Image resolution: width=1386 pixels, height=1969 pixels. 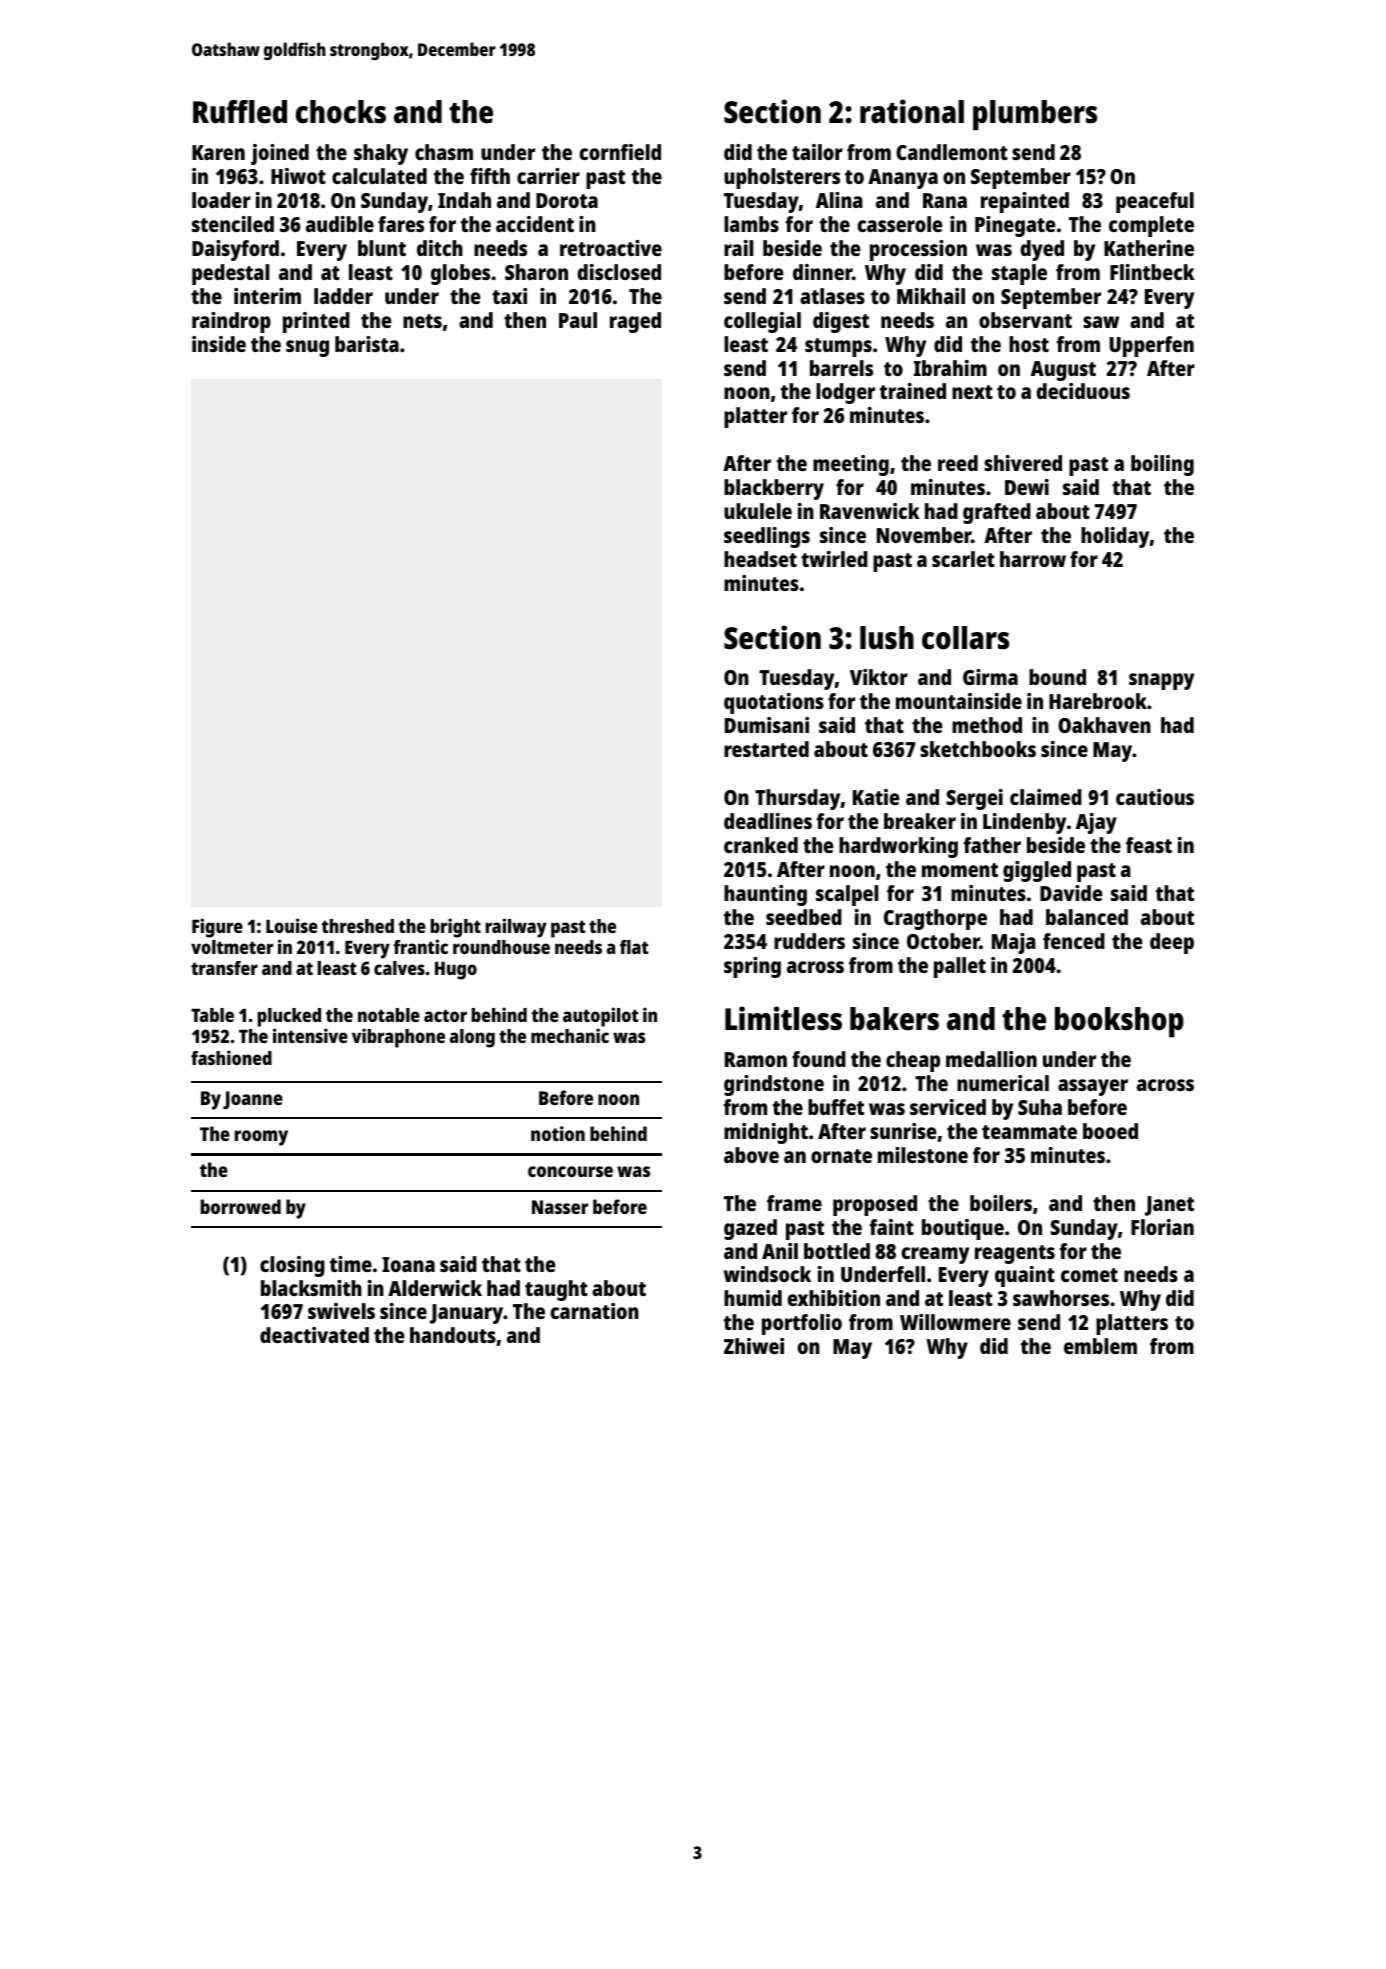 I want to click on deactivated, so click(x=314, y=1335).
